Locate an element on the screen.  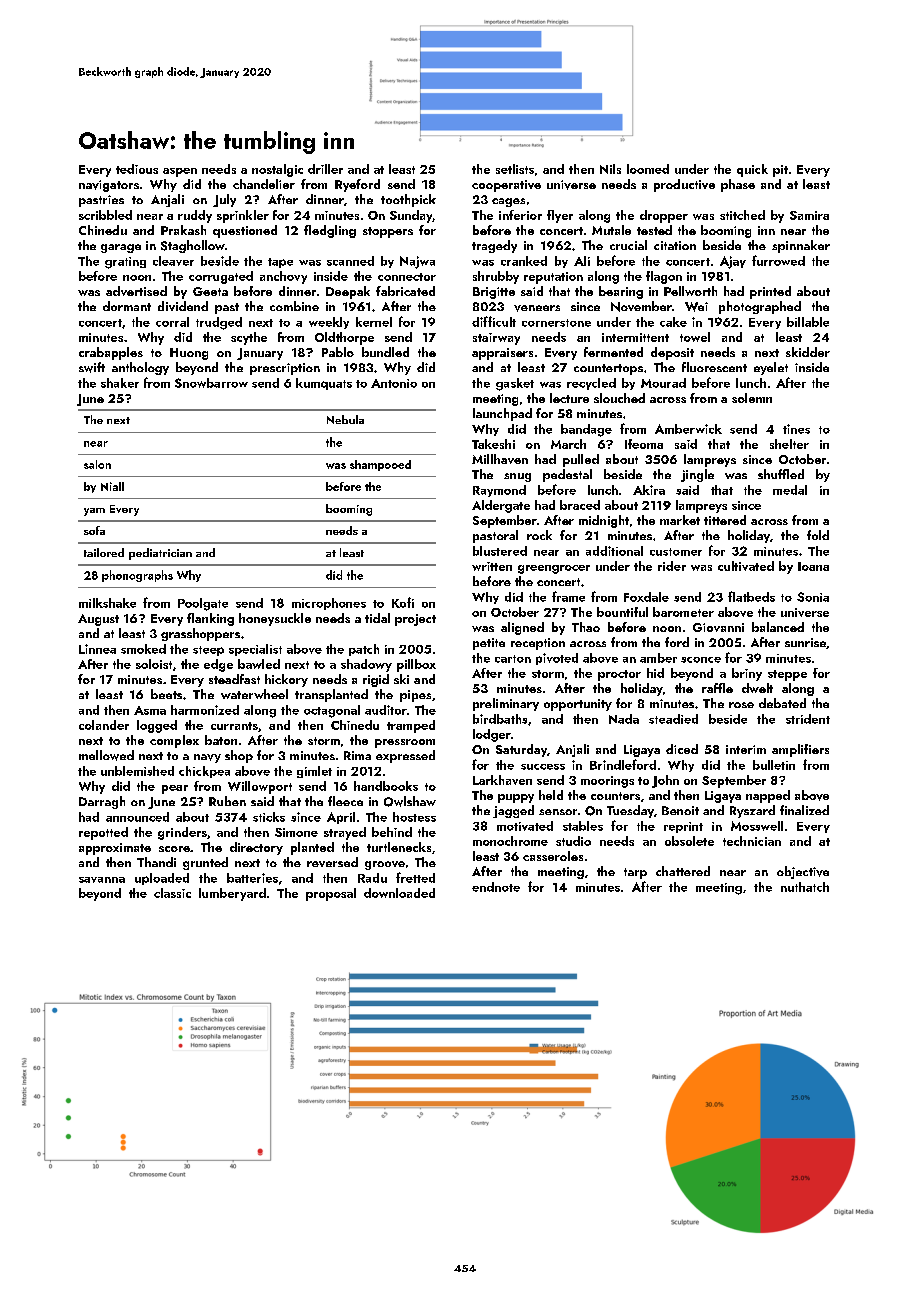
dropper is located at coordinates (664, 216).
